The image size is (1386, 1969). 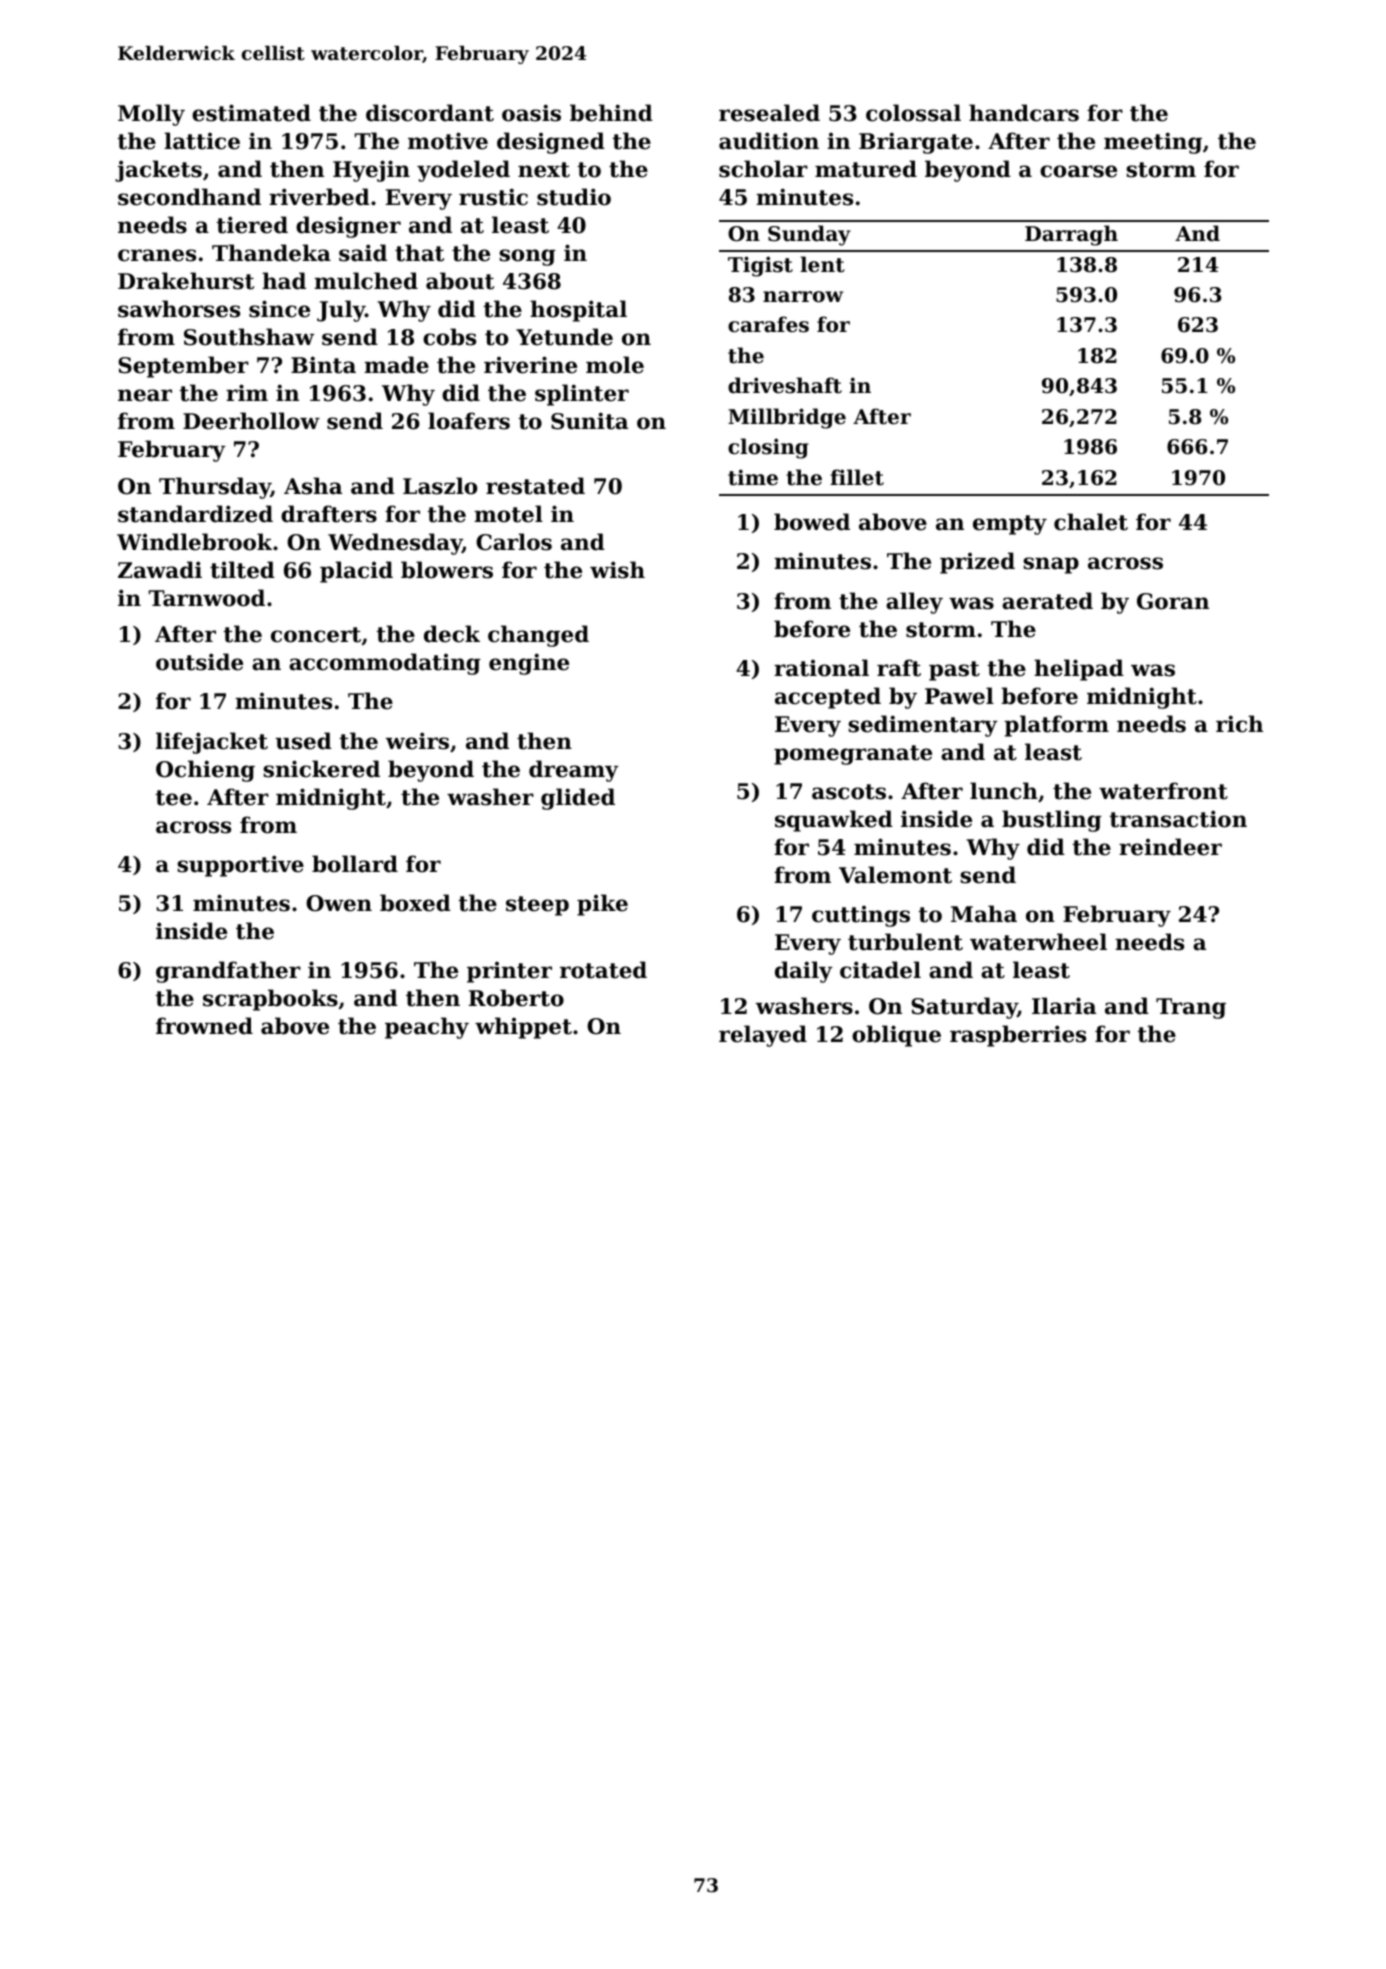 I want to click on sedimentary, so click(x=923, y=726).
